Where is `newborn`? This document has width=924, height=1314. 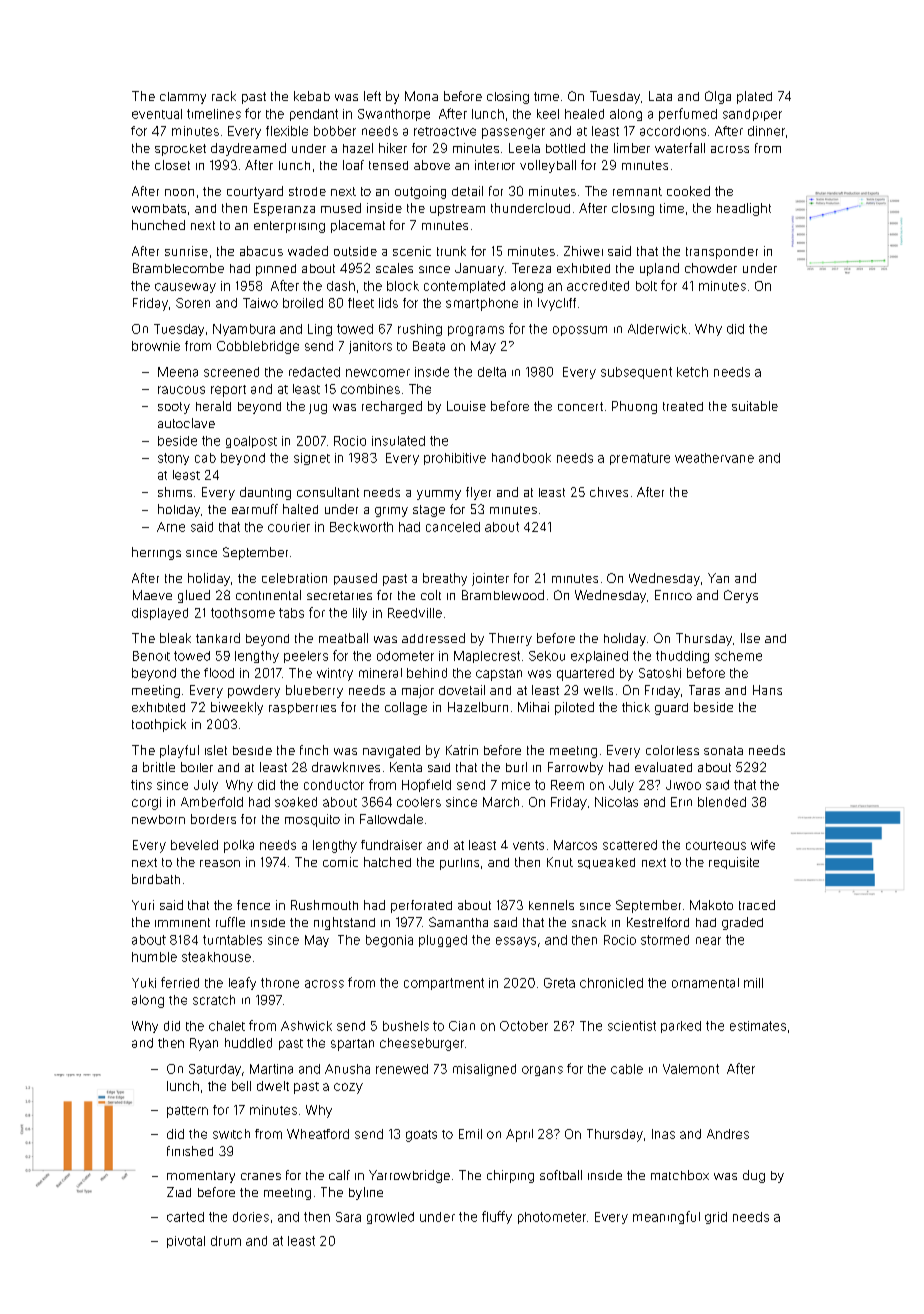
newborn is located at coordinates (158, 819).
